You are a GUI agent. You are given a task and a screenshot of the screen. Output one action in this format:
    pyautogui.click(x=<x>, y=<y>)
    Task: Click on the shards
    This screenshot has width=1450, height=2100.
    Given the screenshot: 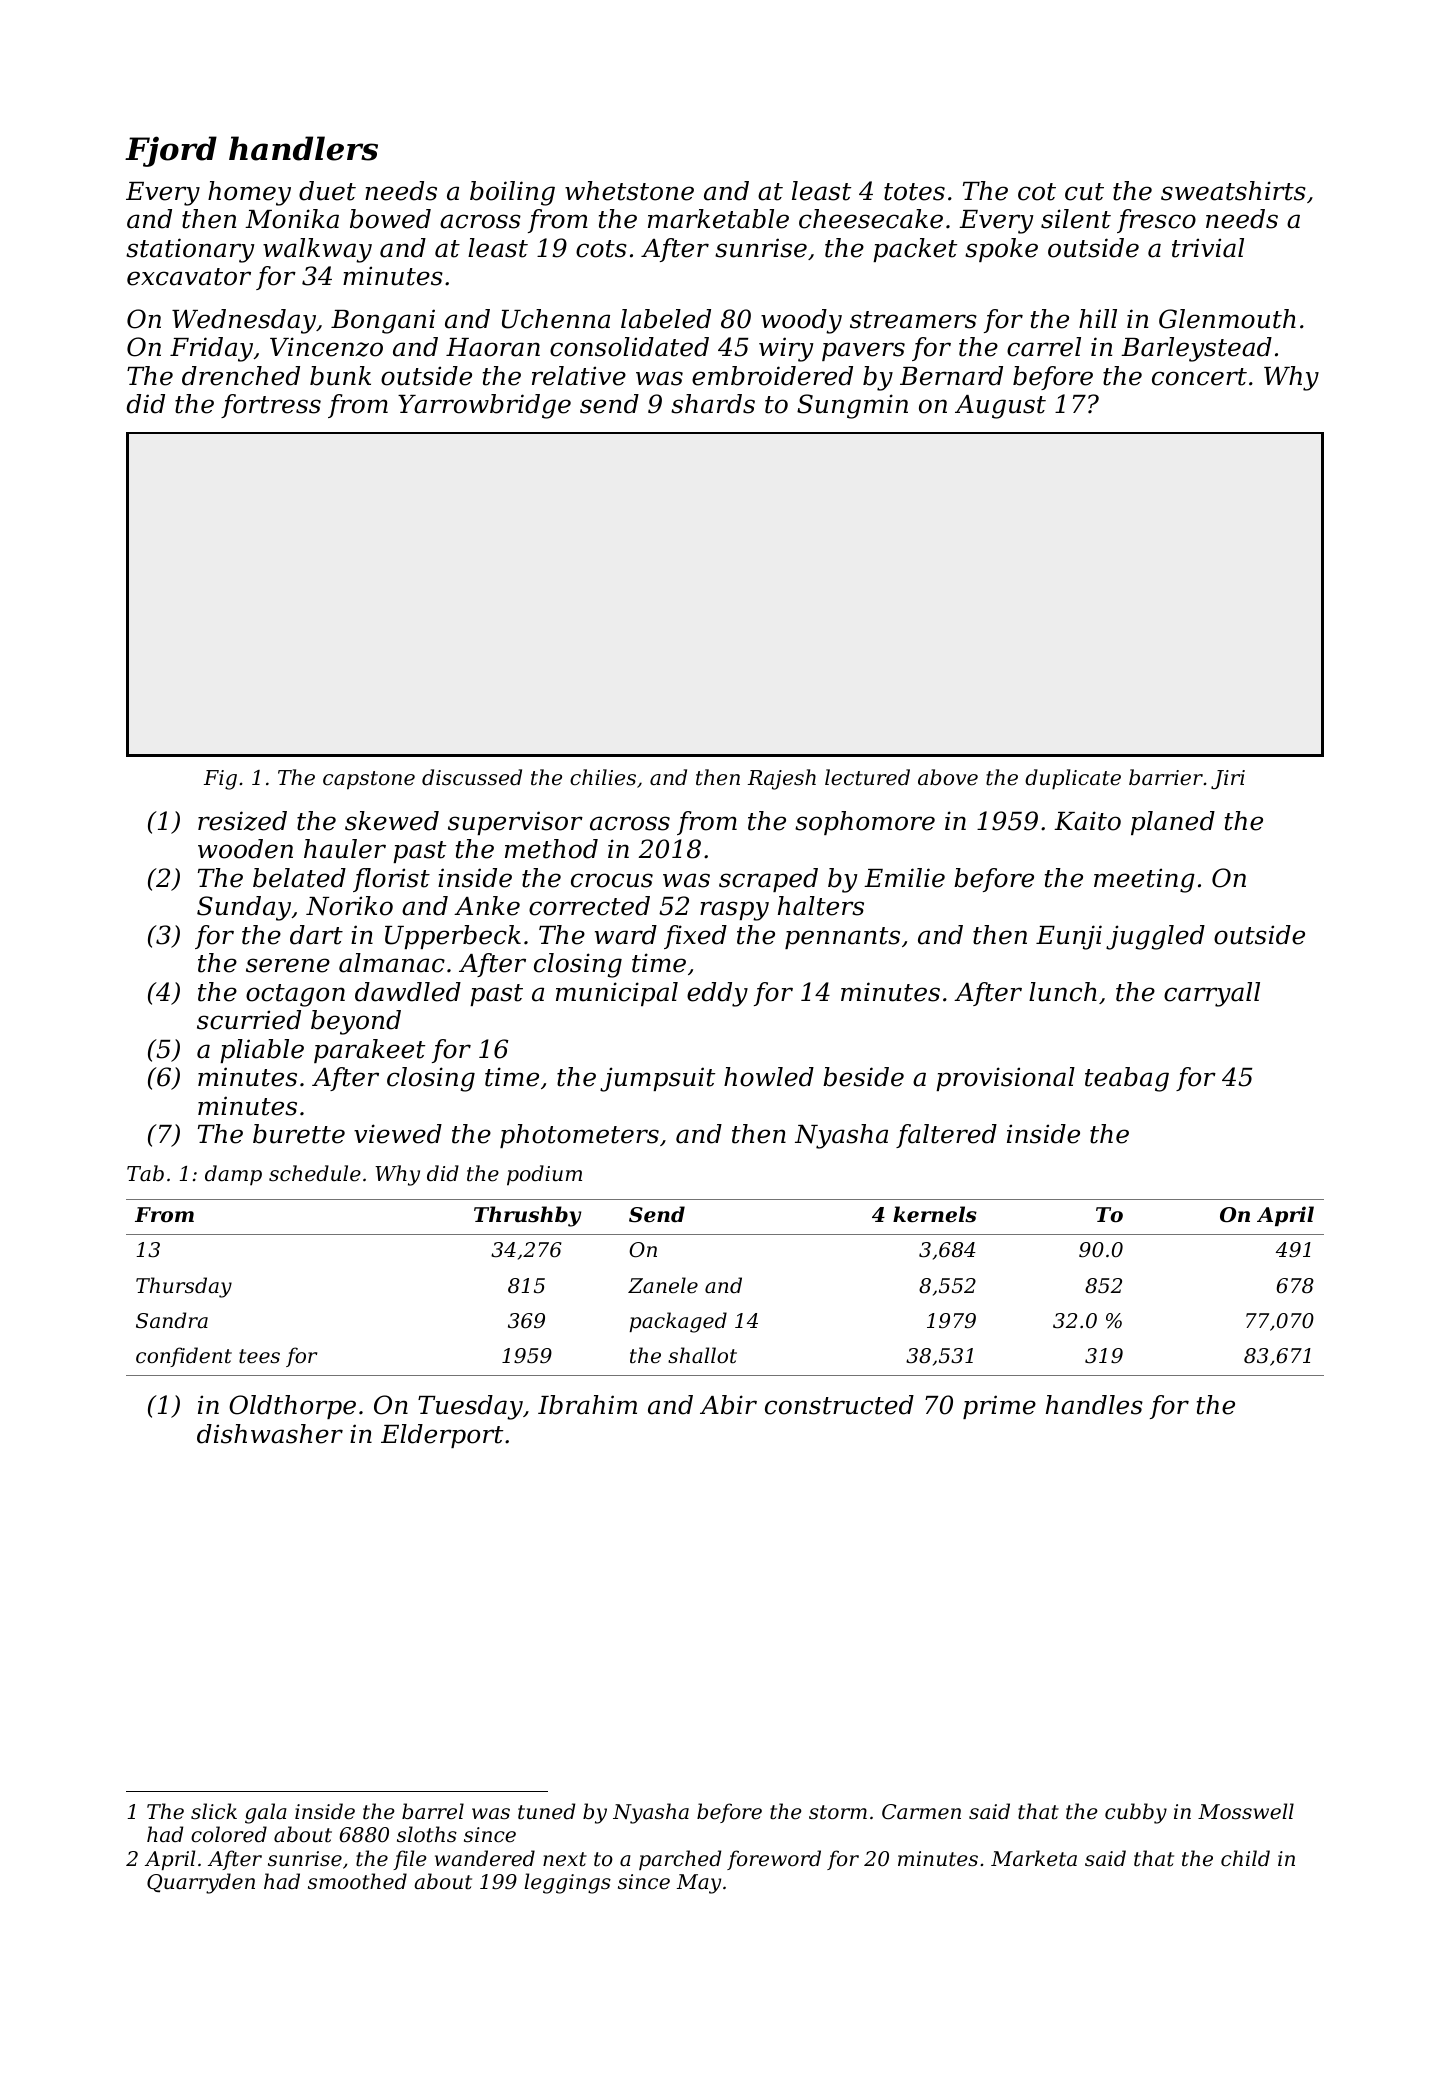 What is the action you would take?
    pyautogui.click(x=713, y=404)
